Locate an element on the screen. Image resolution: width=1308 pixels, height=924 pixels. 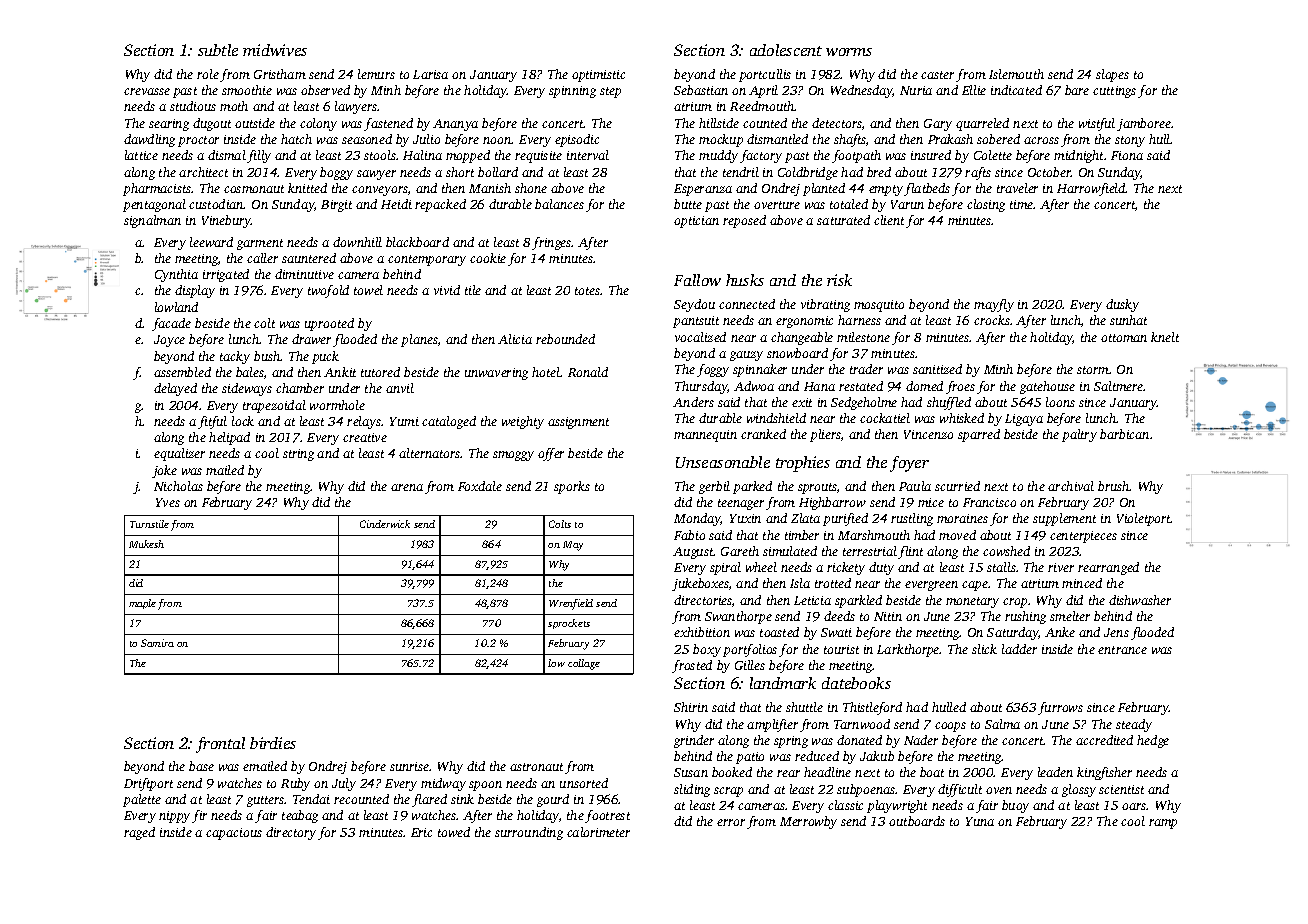
midwives is located at coordinates (275, 50).
